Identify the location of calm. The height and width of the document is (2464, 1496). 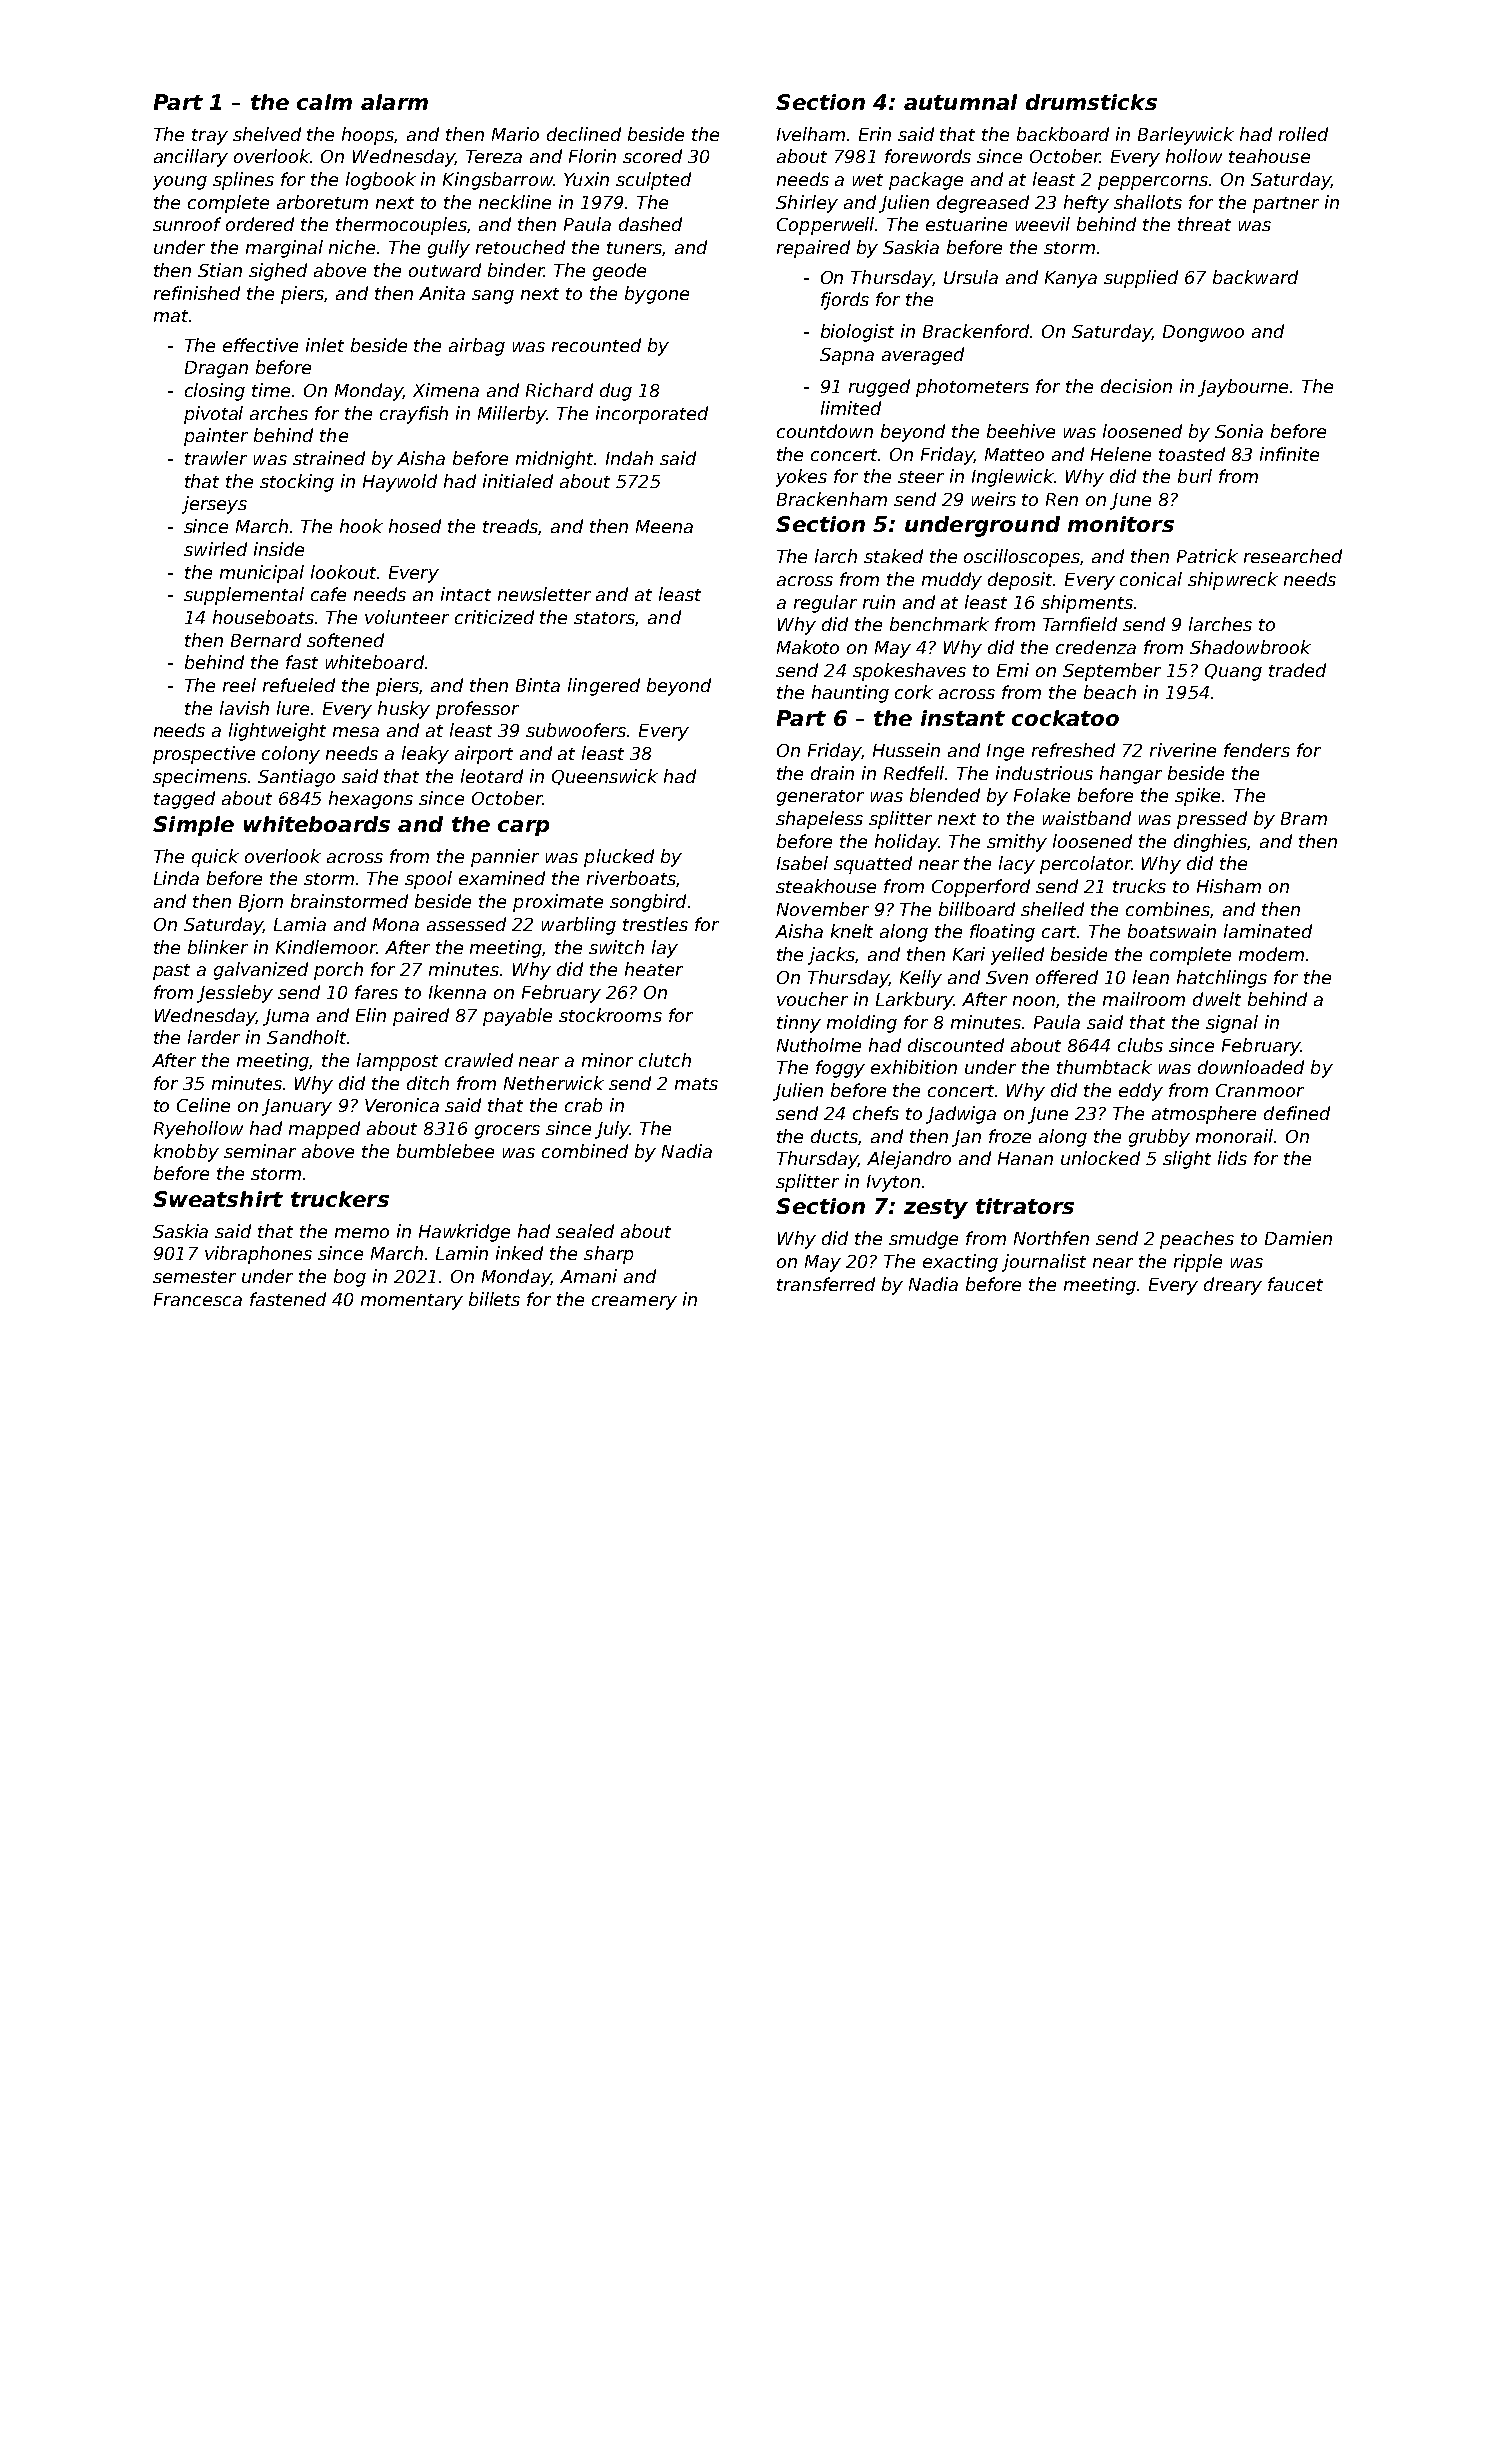
(324, 102).
